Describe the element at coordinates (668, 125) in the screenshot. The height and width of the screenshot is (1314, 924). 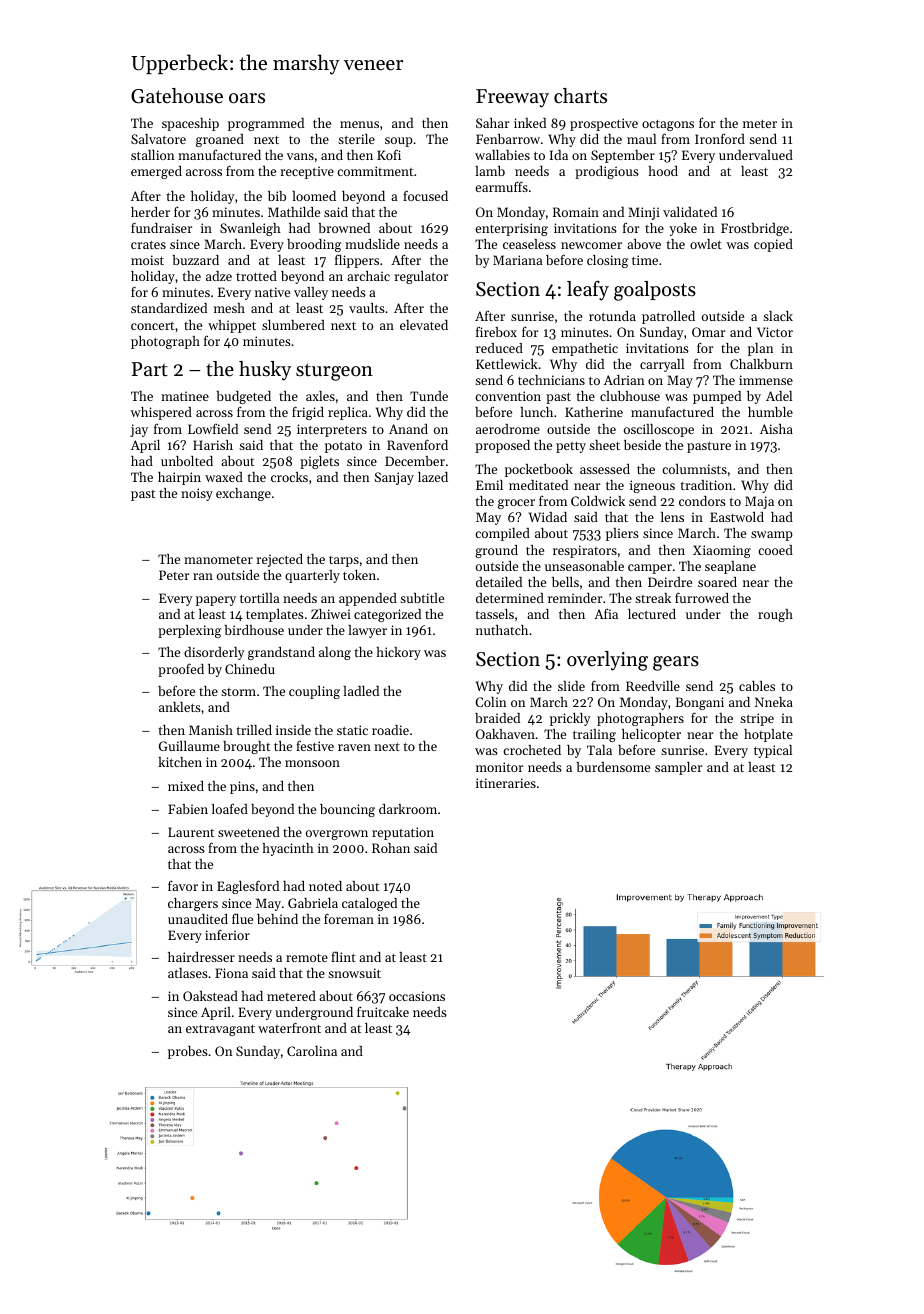
I see `octagons` at that location.
